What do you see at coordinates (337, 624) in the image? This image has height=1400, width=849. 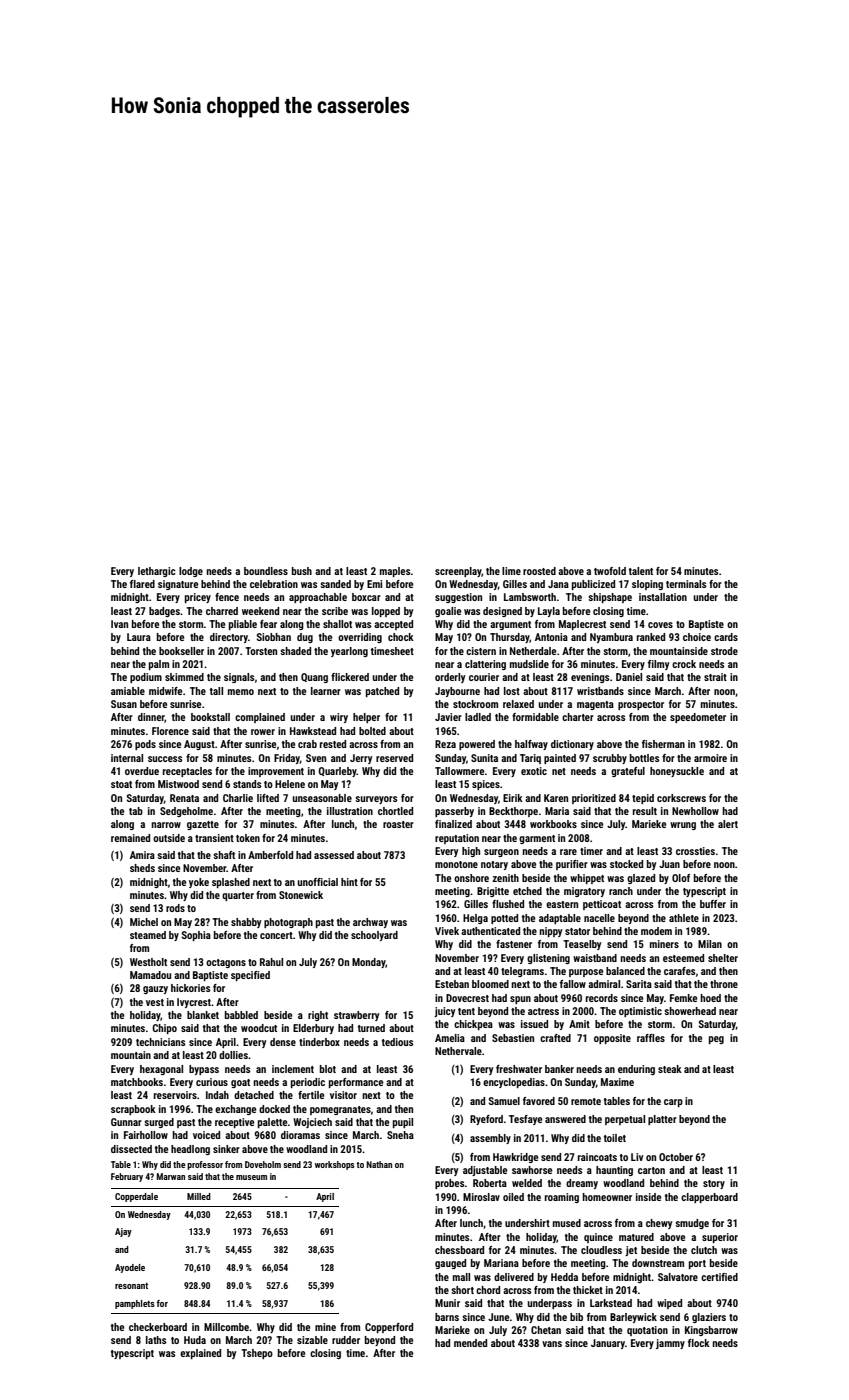 I see `shallot` at bounding box center [337, 624].
